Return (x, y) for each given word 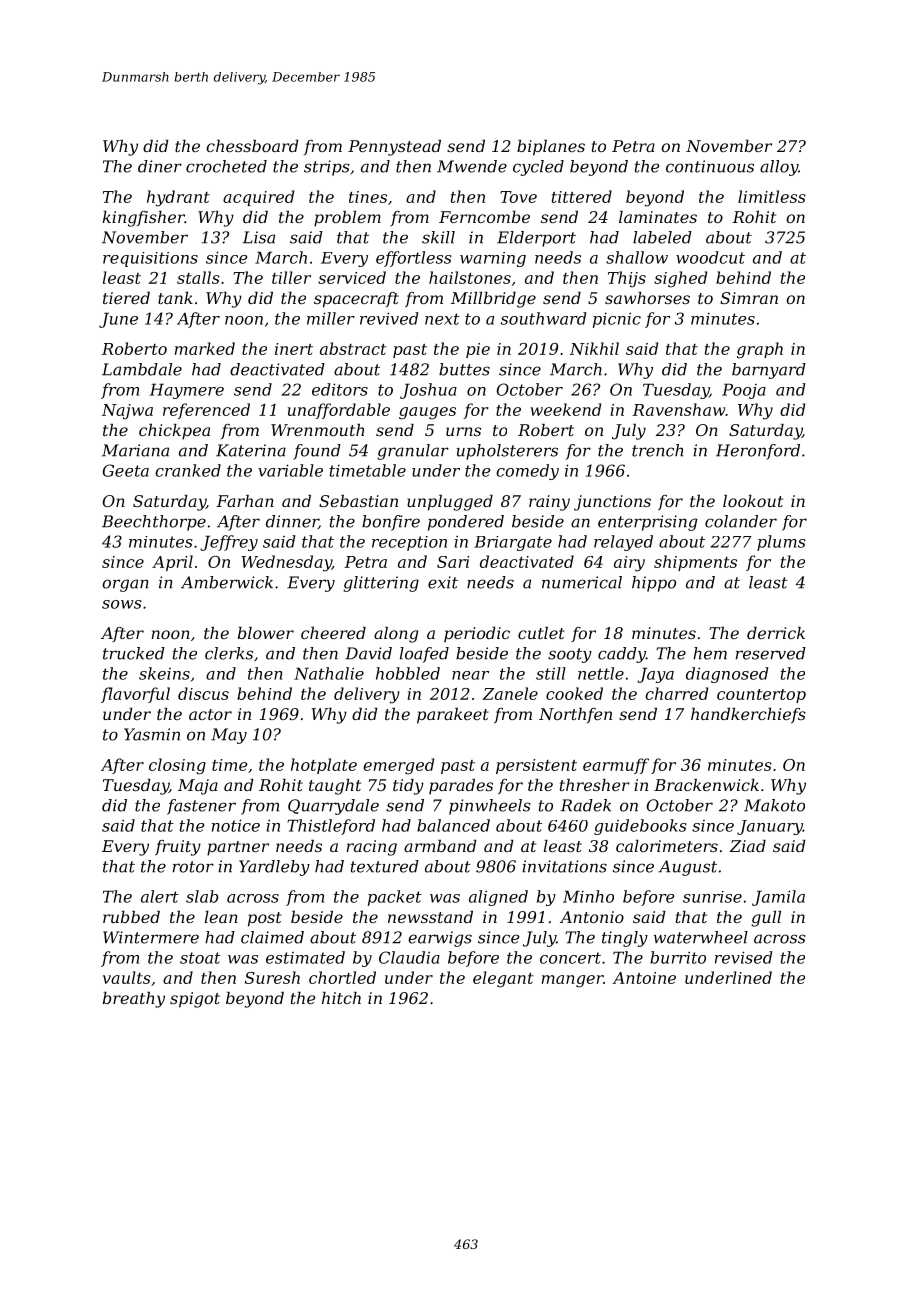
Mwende (472, 166)
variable (290, 470)
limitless (772, 196)
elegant (503, 979)
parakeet (453, 716)
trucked (134, 653)
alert (160, 896)
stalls (198, 277)
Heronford (758, 452)
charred (676, 693)
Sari (453, 562)
